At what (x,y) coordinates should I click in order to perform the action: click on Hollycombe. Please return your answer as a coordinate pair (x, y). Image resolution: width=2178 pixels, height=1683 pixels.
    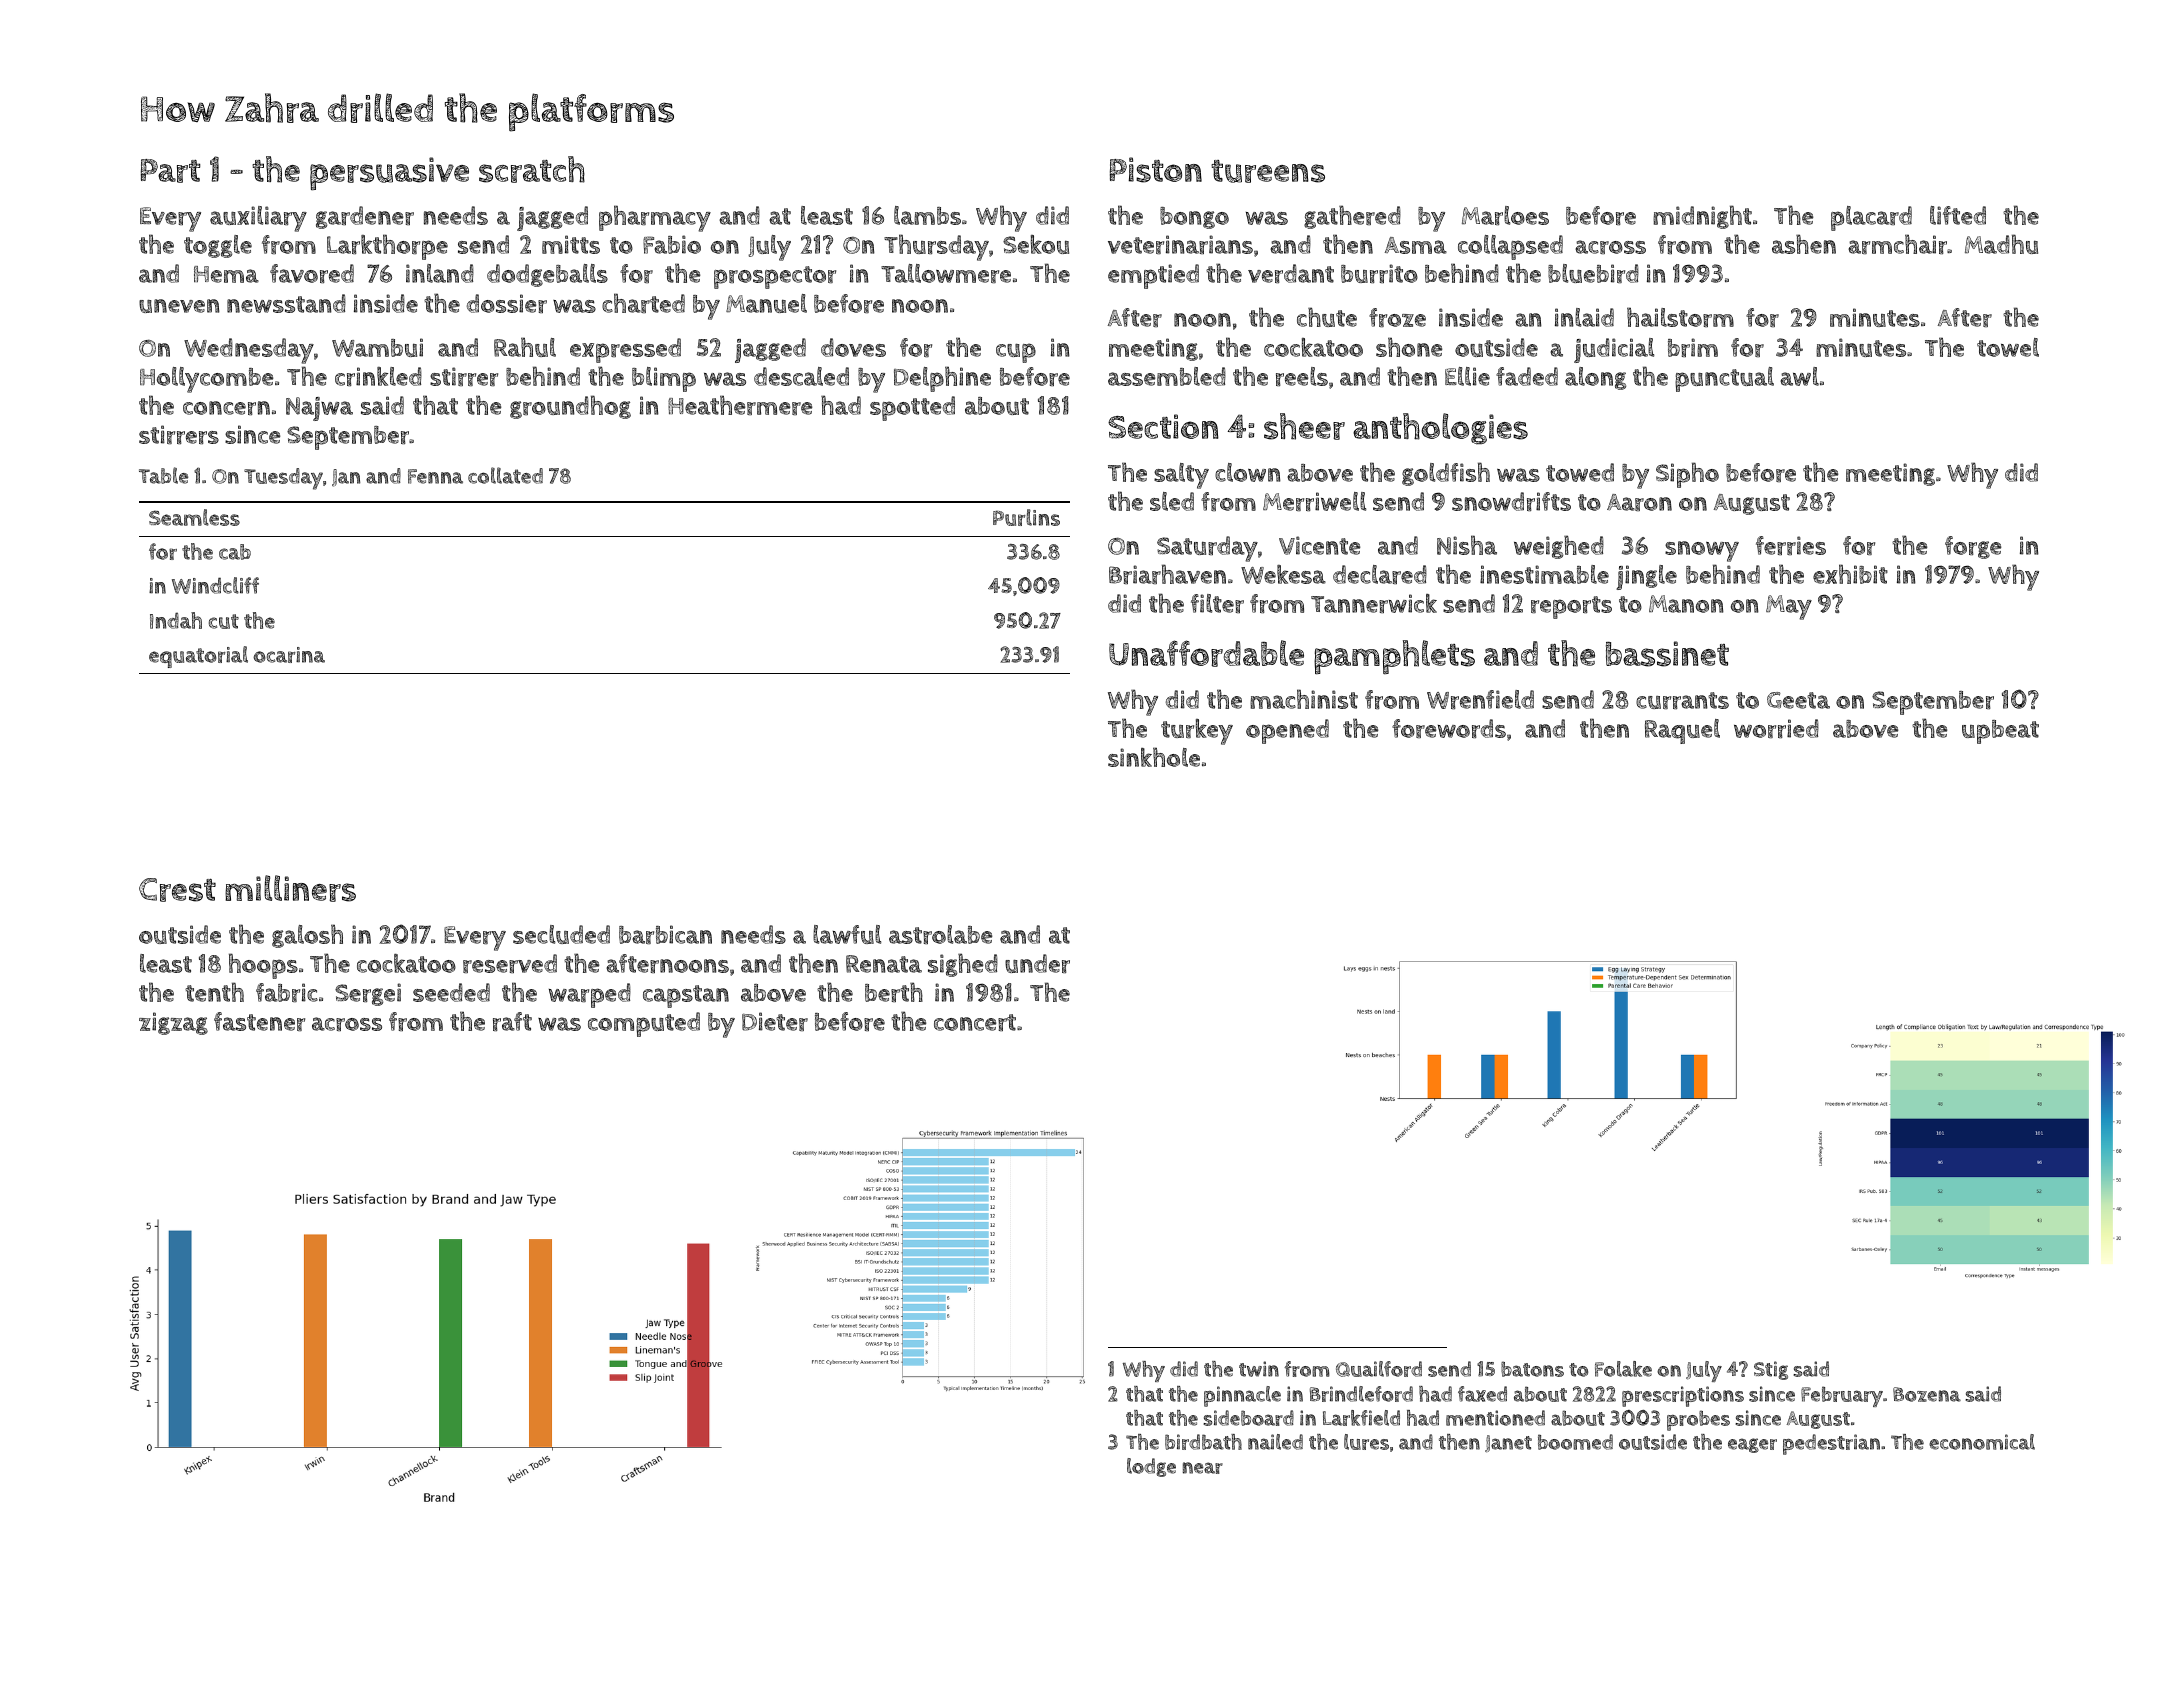
    Looking at the image, I should click on (206, 380).
